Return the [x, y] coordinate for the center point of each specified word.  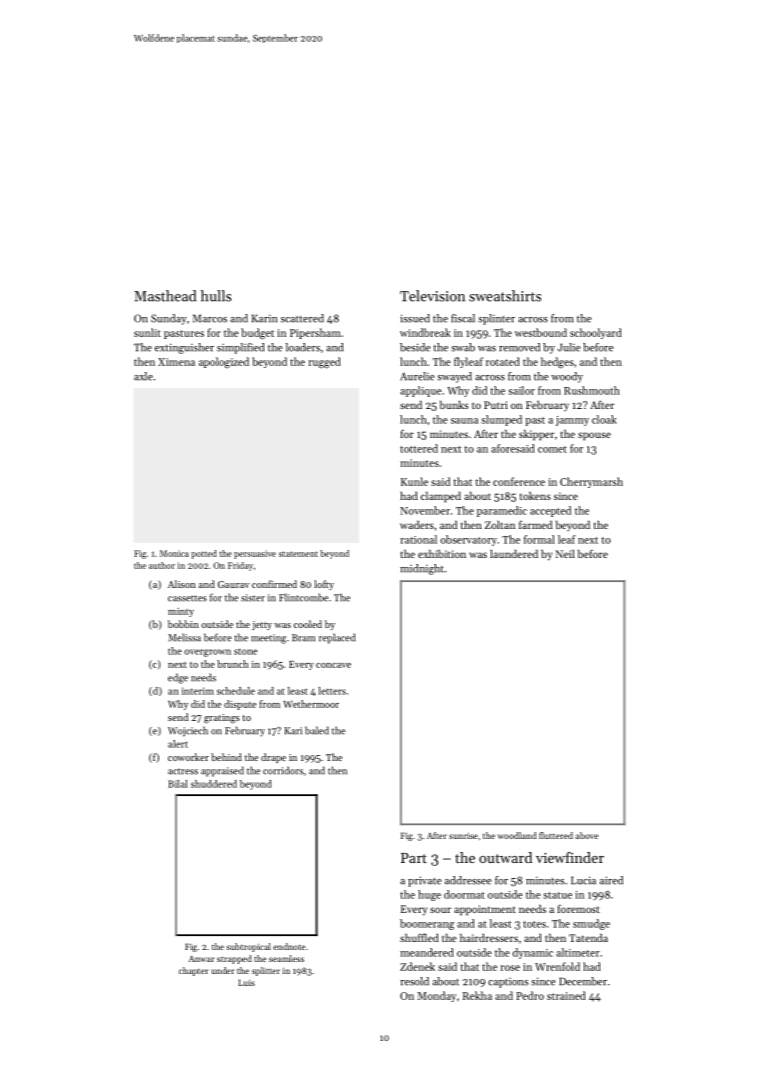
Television [432, 296]
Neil [565, 554]
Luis [246, 982]
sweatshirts [505, 296]
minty [181, 612]
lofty [324, 585]
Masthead [165, 296]
